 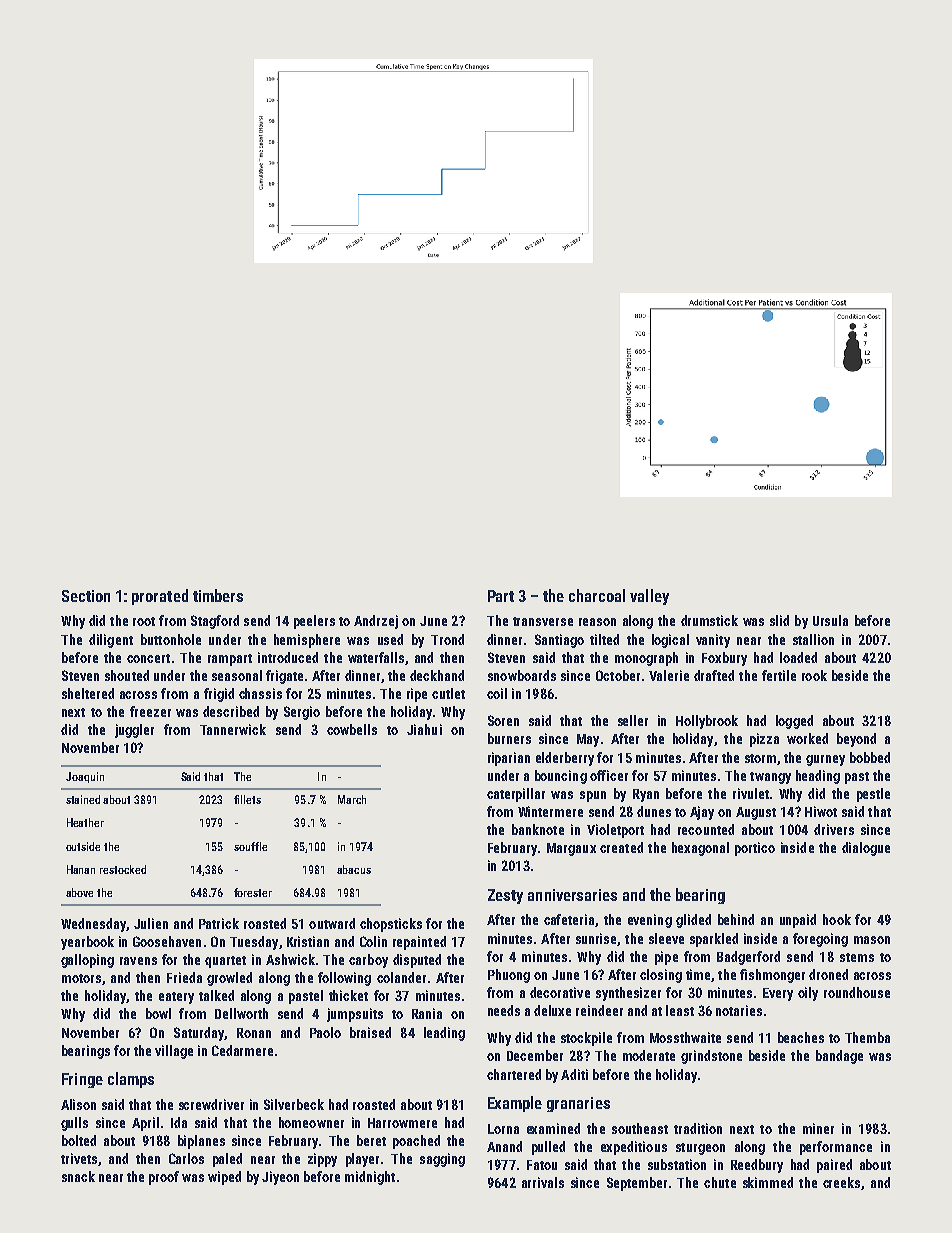 What do you see at coordinates (505, 896) in the screenshot?
I see `Zesty` at bounding box center [505, 896].
